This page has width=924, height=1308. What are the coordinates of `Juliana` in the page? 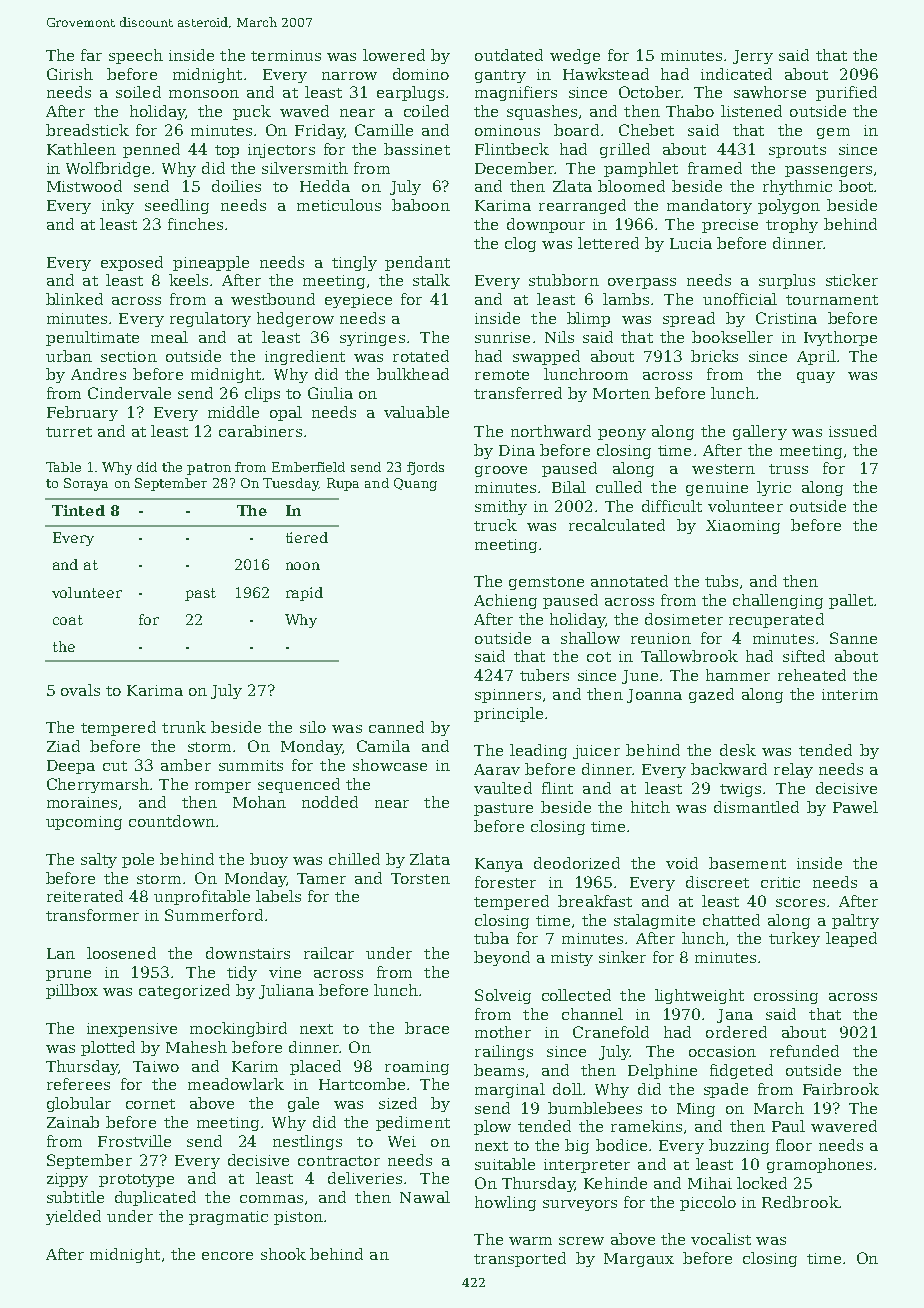 It's located at (286, 991).
